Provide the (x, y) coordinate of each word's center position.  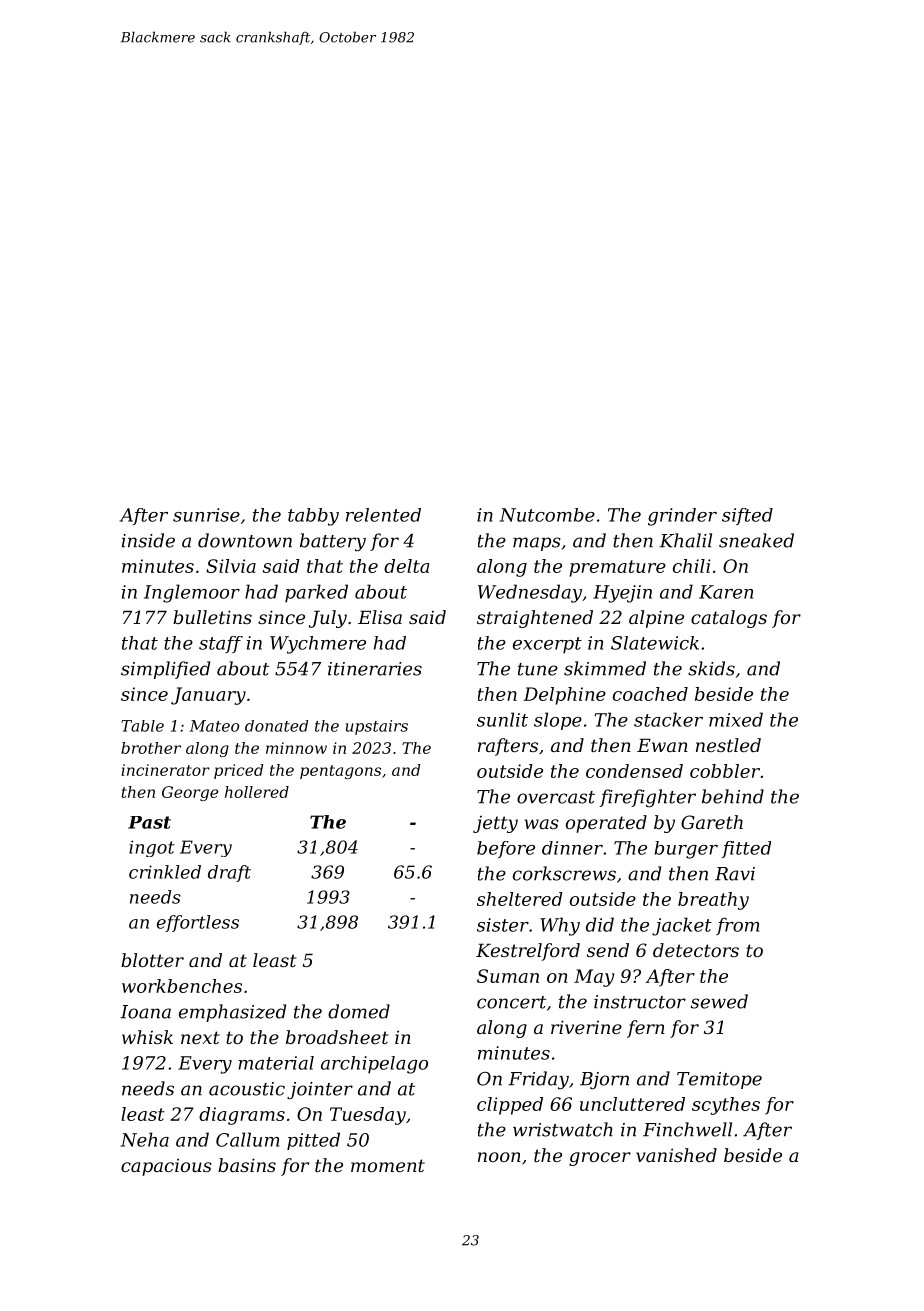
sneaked (756, 540)
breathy (713, 901)
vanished (676, 1155)
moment (388, 1165)
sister (503, 925)
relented (383, 515)
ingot (152, 848)
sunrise (206, 515)
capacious (166, 1167)
